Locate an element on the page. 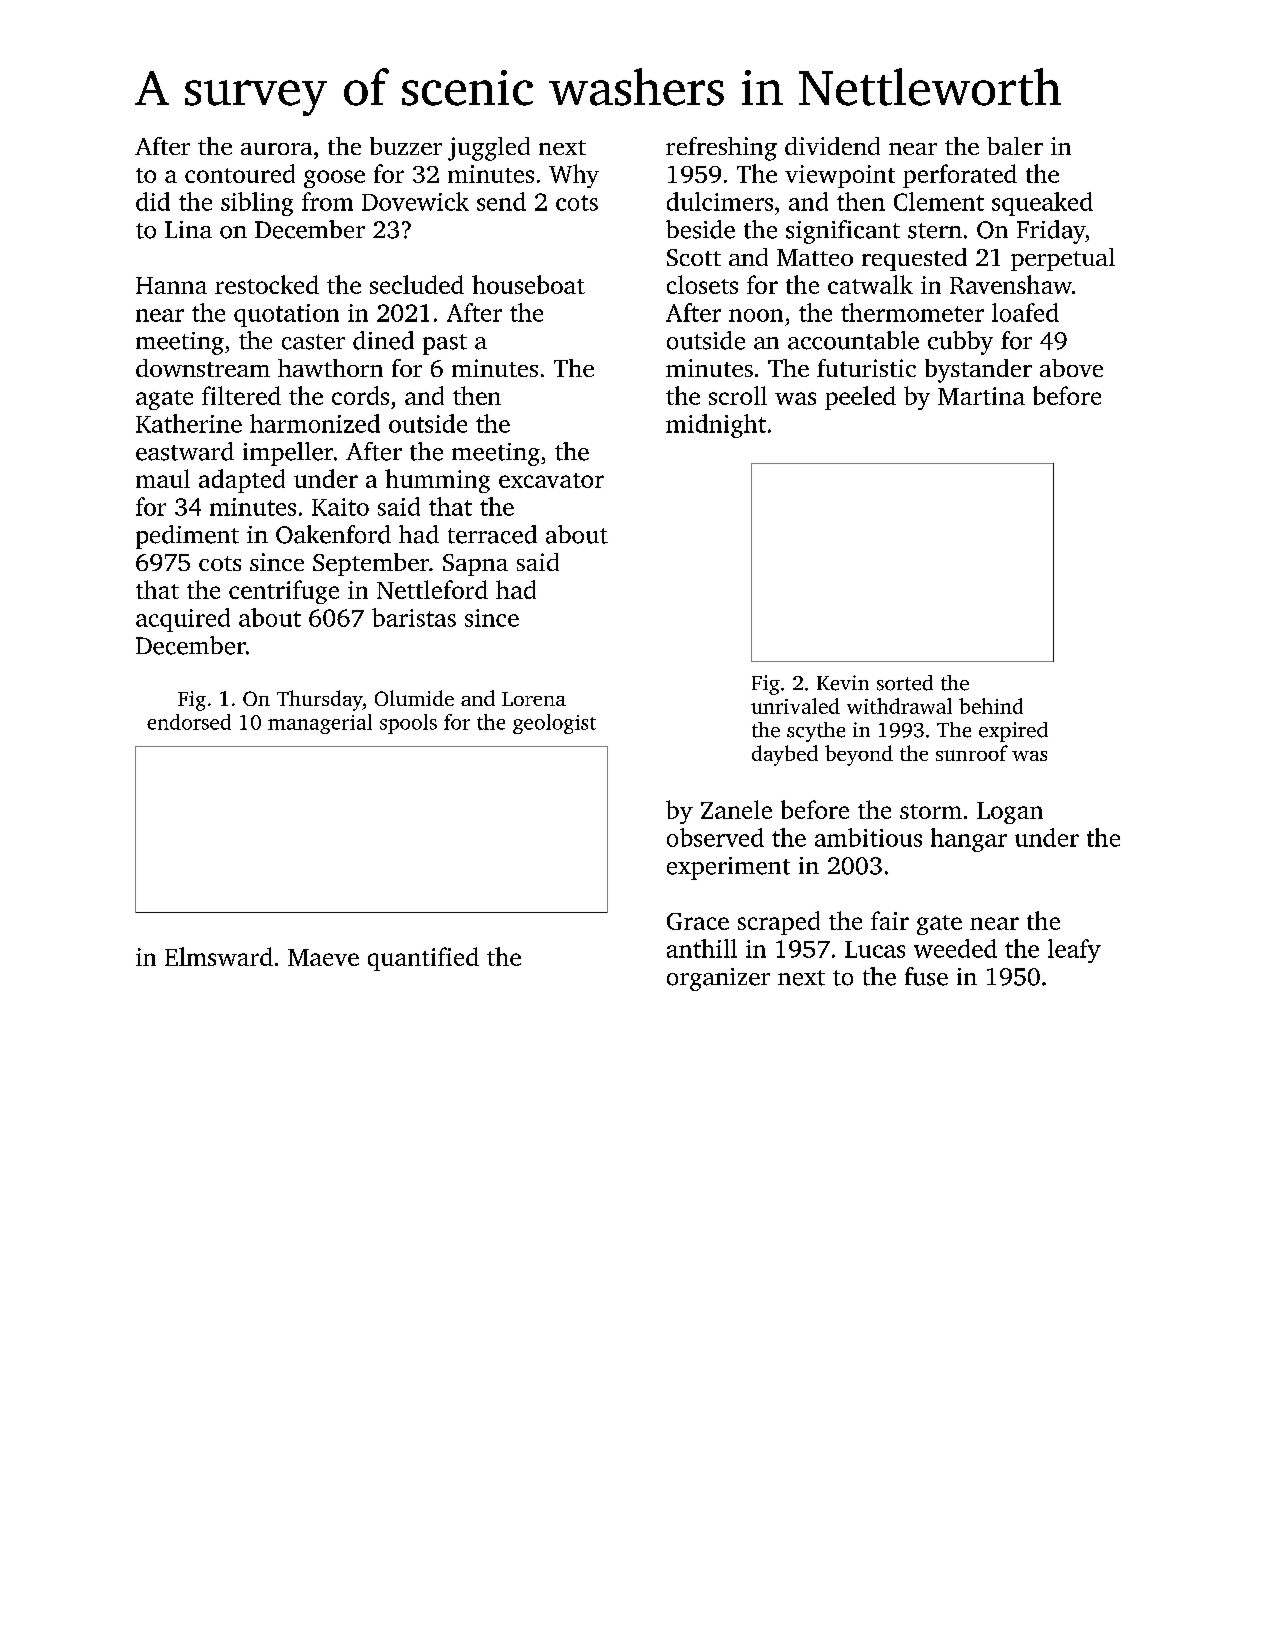 This document has width=1274, height=1649. weeded is located at coordinates (955, 948).
